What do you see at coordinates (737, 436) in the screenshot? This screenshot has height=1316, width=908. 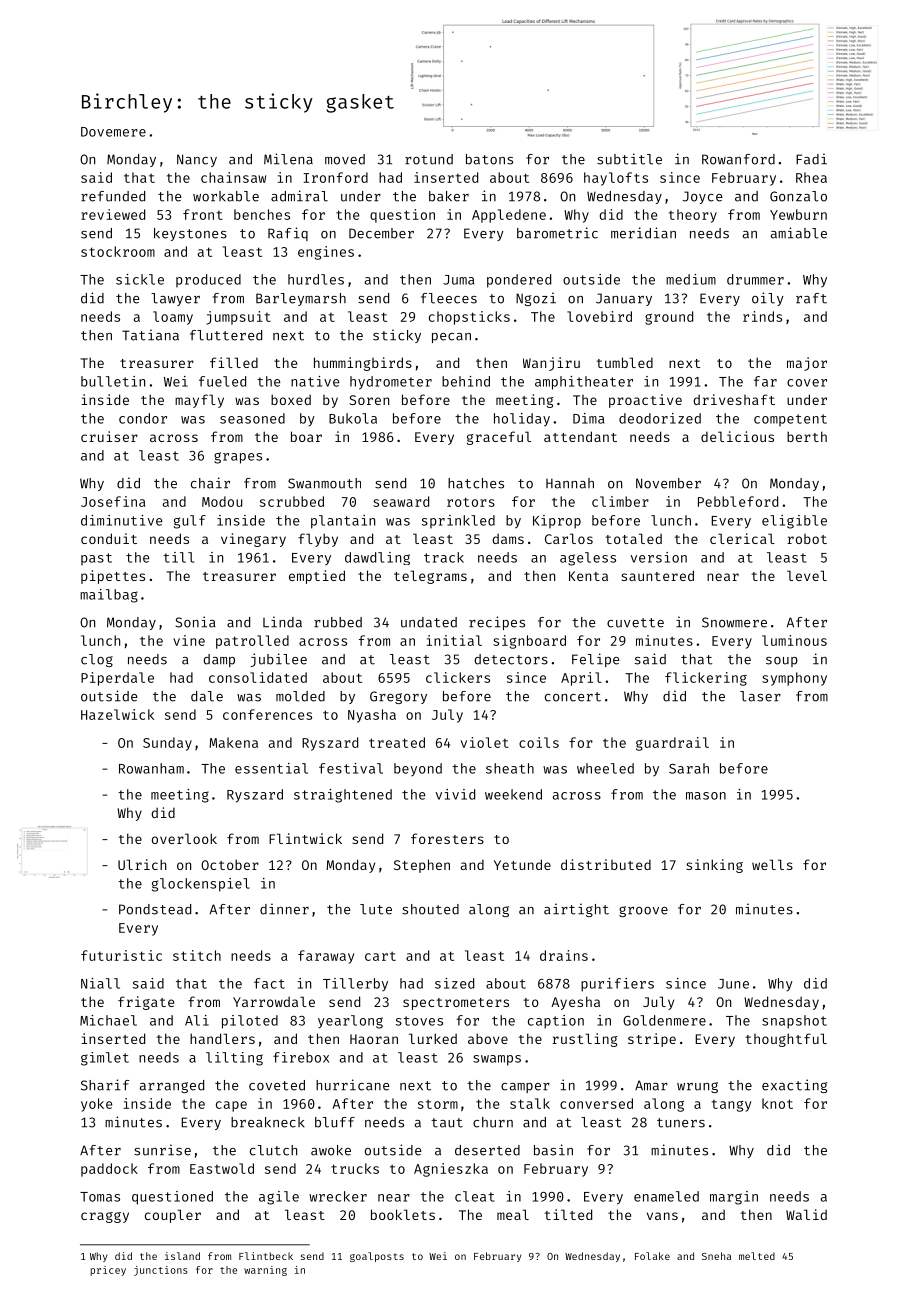 I see `delicious` at bounding box center [737, 436].
